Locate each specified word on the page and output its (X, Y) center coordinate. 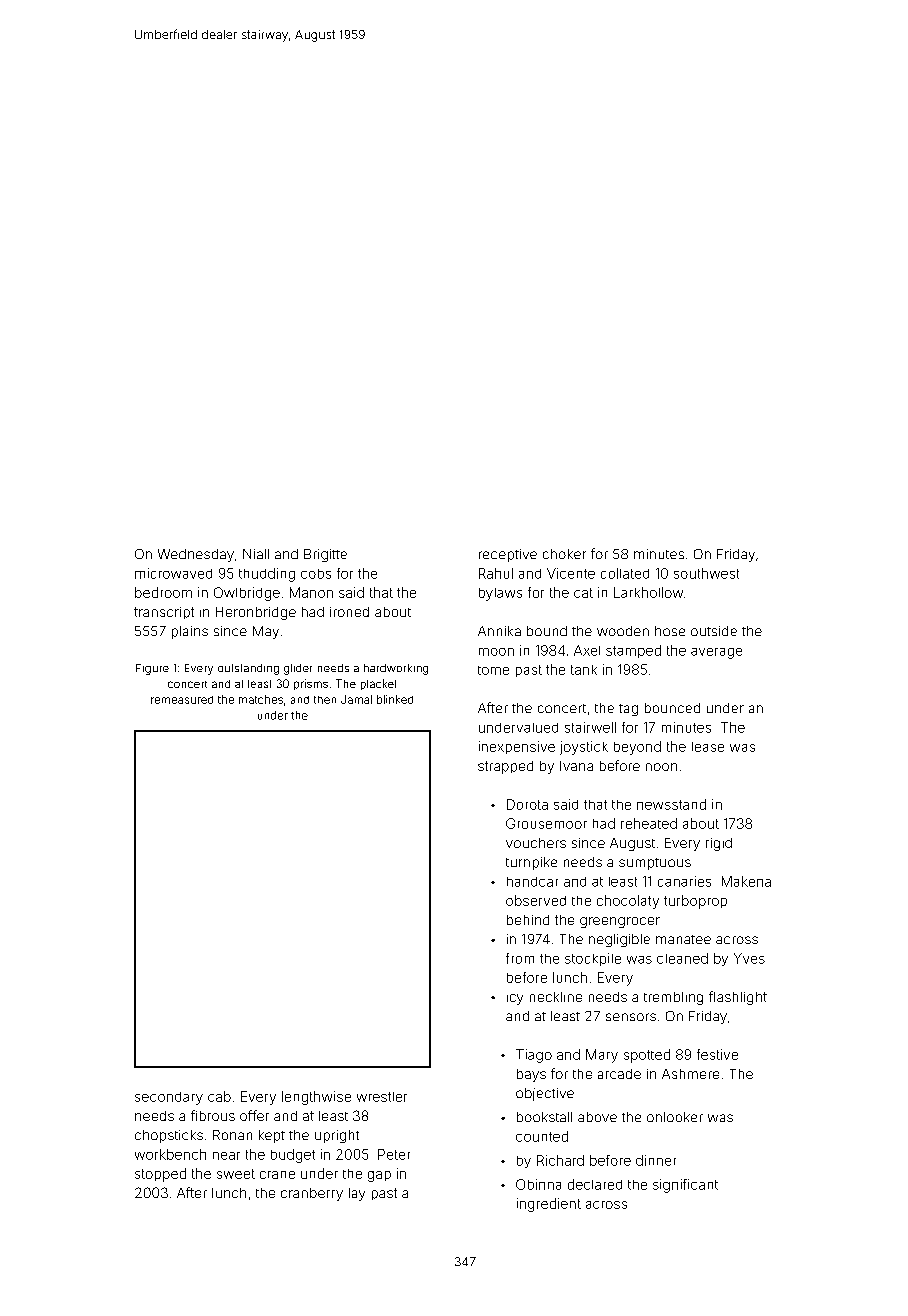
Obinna (538, 1184)
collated (625, 573)
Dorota (527, 804)
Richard (560, 1160)
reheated (649, 823)
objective (545, 1094)
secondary (169, 1098)
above (597, 1117)
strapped (505, 767)
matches (261, 699)
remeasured (182, 700)
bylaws (500, 594)
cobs (316, 574)
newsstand (671, 804)
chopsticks (169, 1136)
